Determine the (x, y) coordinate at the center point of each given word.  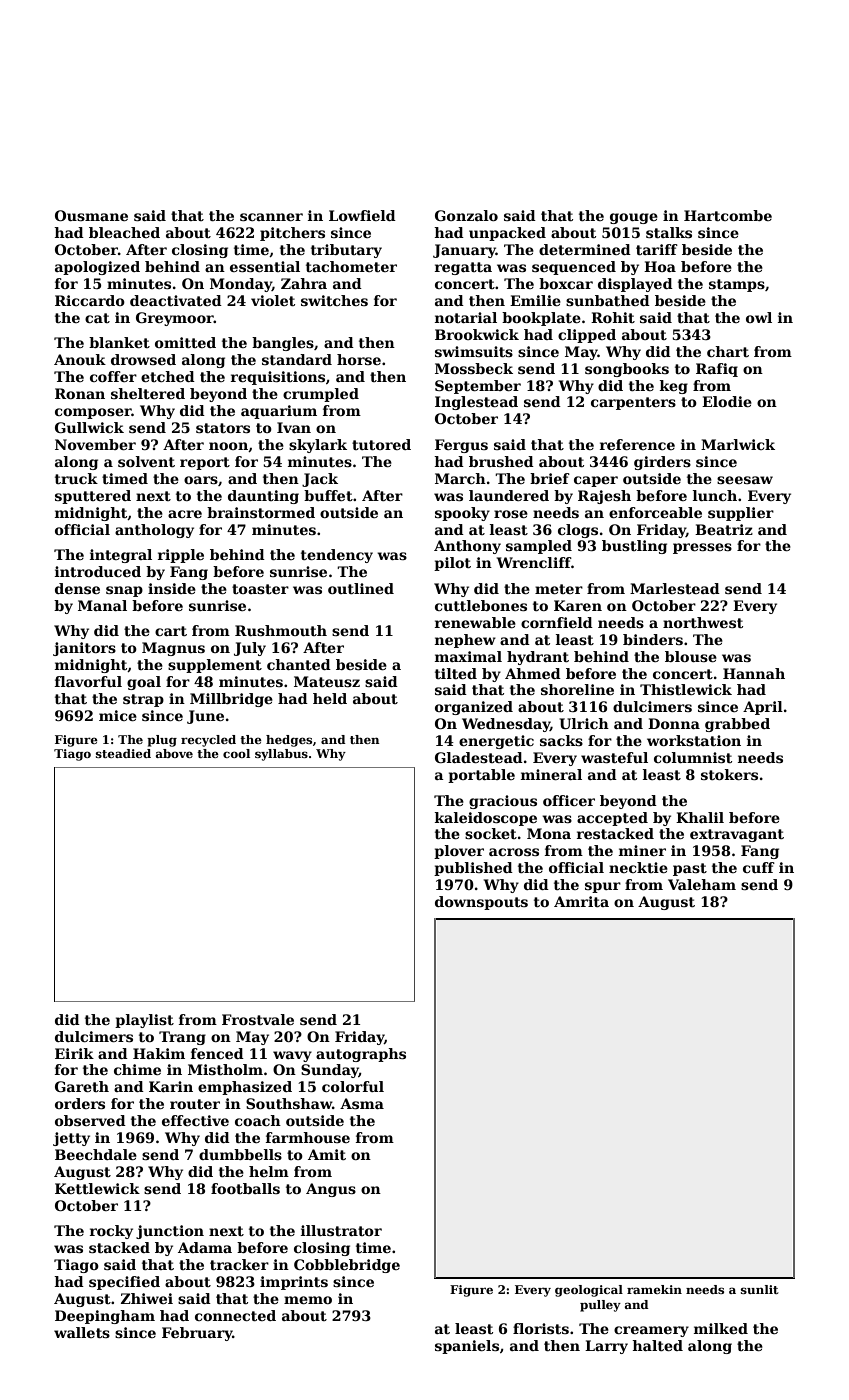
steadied (123, 753)
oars (201, 480)
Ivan (294, 427)
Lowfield (362, 215)
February (197, 1334)
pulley (600, 1306)
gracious (503, 802)
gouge (634, 218)
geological (589, 1291)
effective (195, 1120)
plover (459, 852)
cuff (759, 867)
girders (662, 463)
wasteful (614, 757)
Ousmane (91, 215)
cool (236, 753)
